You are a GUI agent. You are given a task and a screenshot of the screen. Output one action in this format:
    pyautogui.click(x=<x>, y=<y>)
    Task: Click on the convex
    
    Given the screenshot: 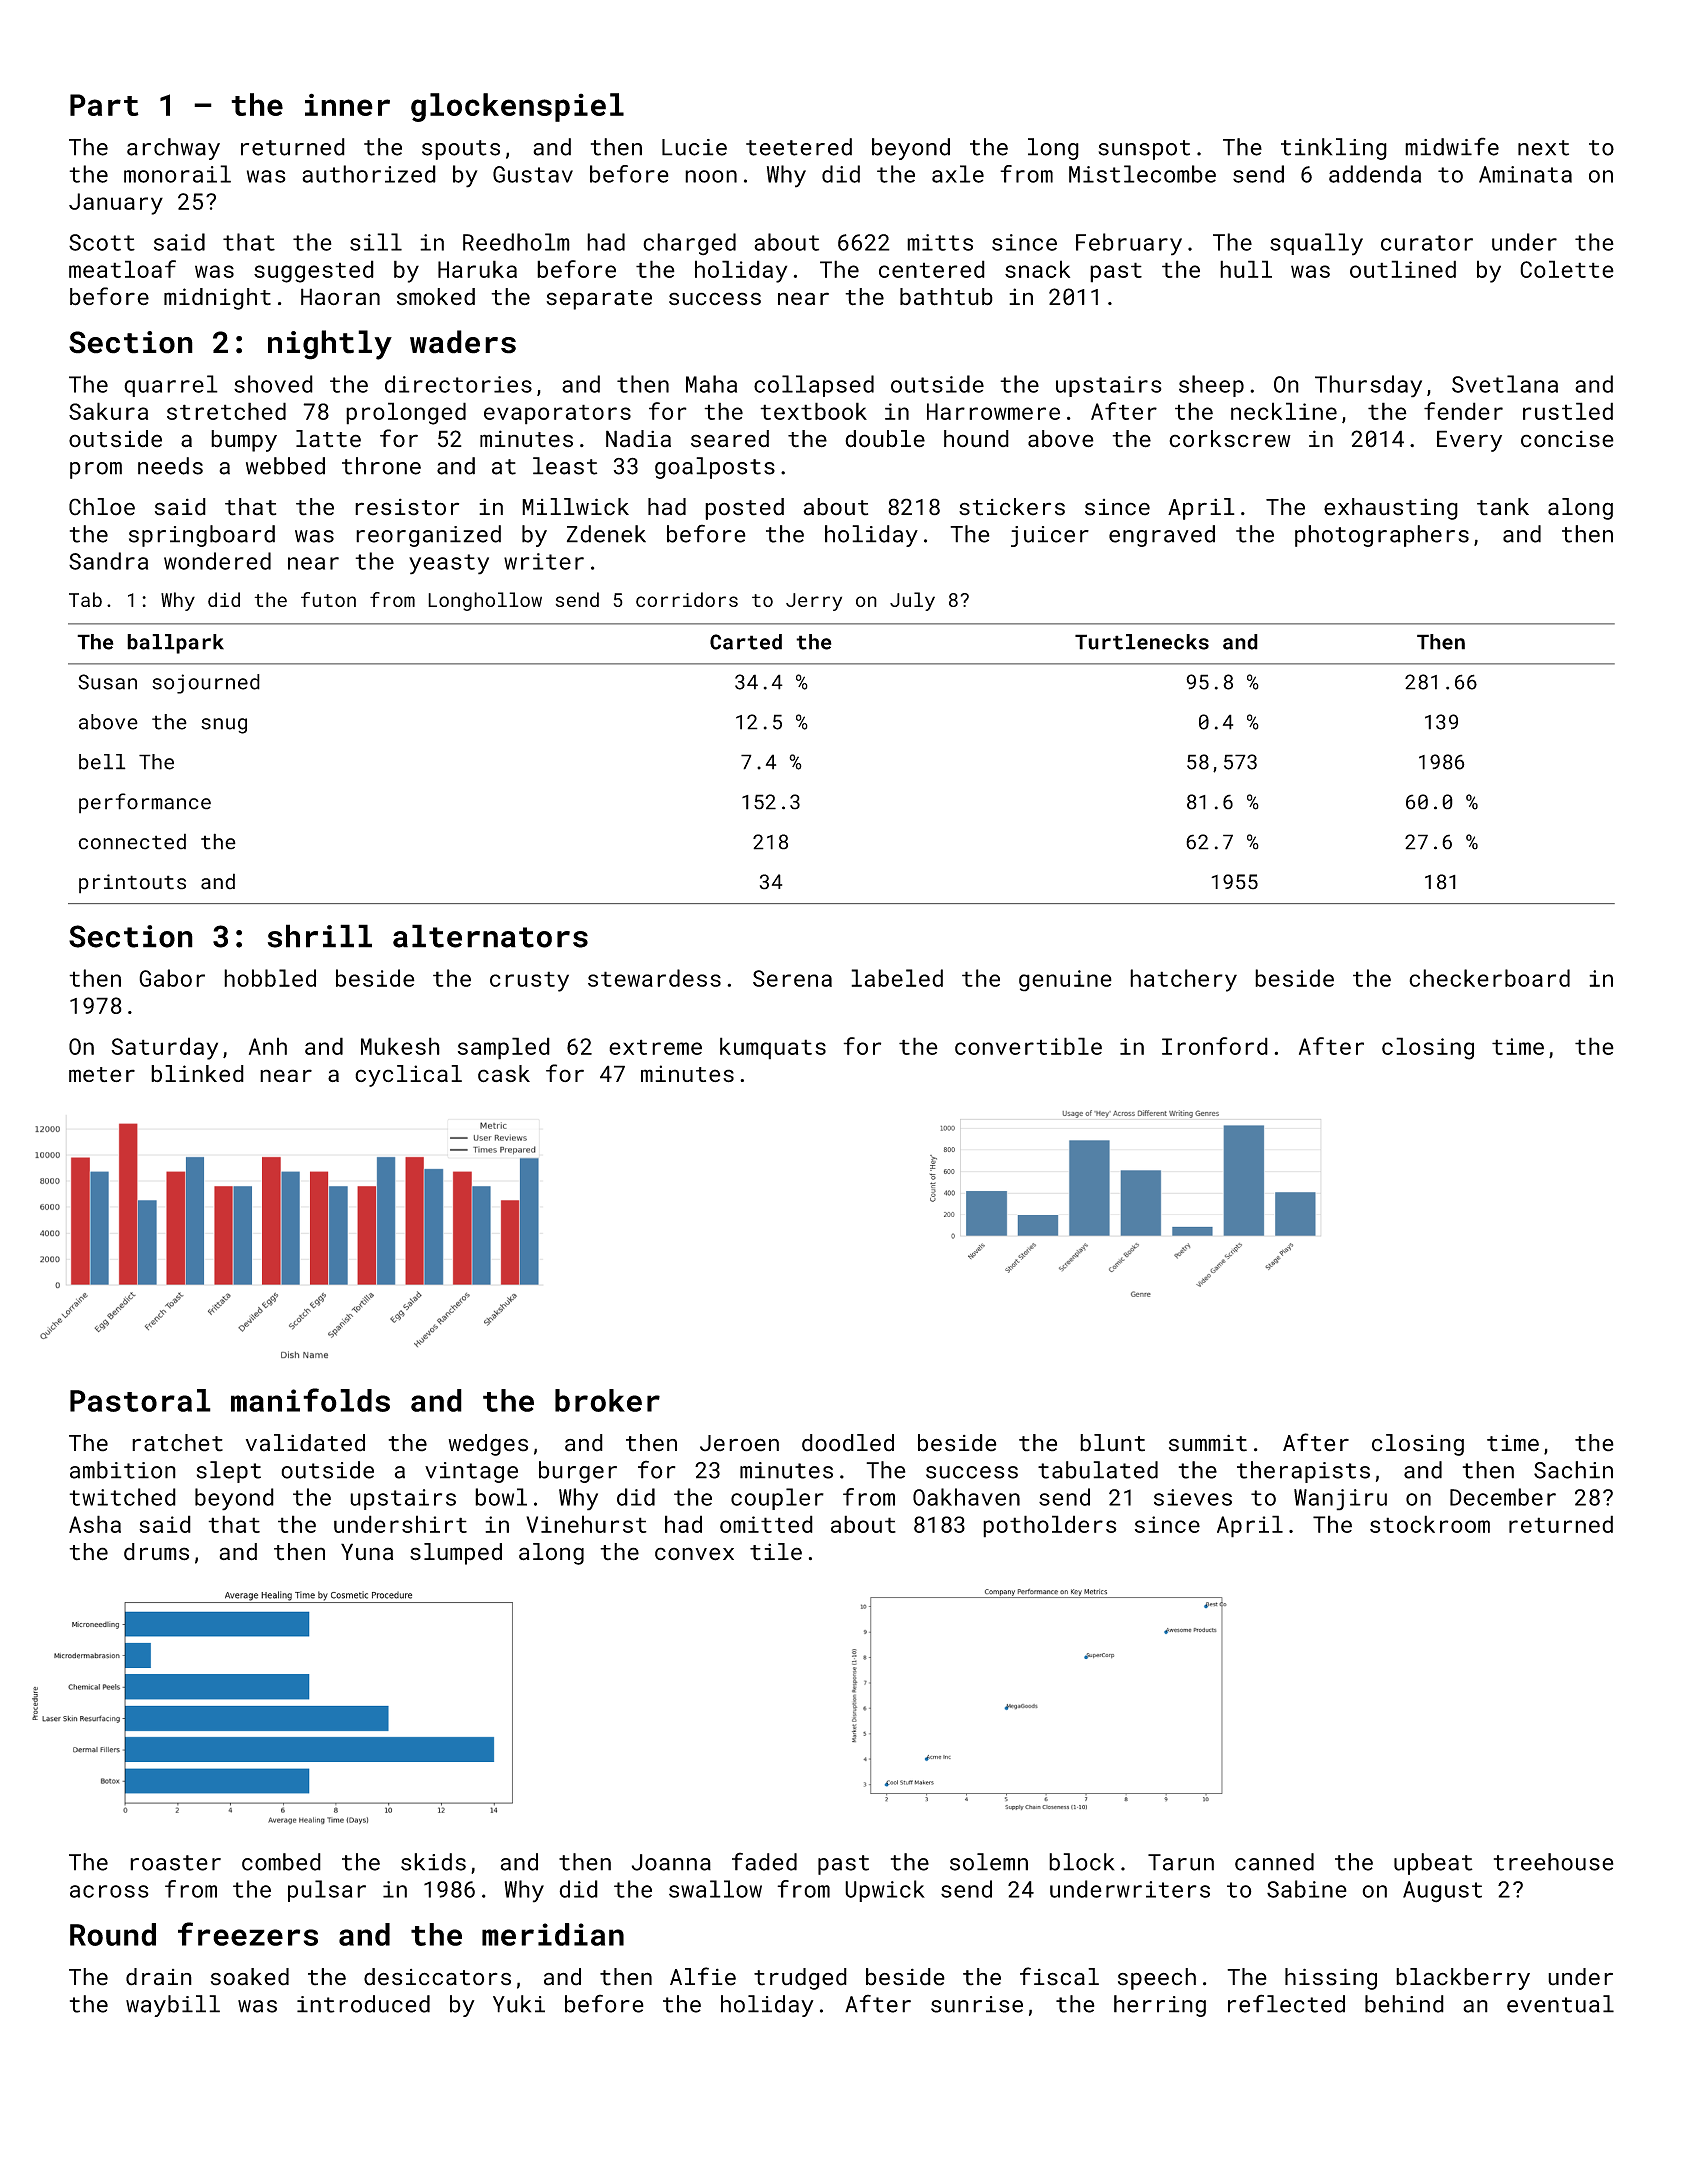 What is the action you would take?
    pyautogui.click(x=694, y=1554)
